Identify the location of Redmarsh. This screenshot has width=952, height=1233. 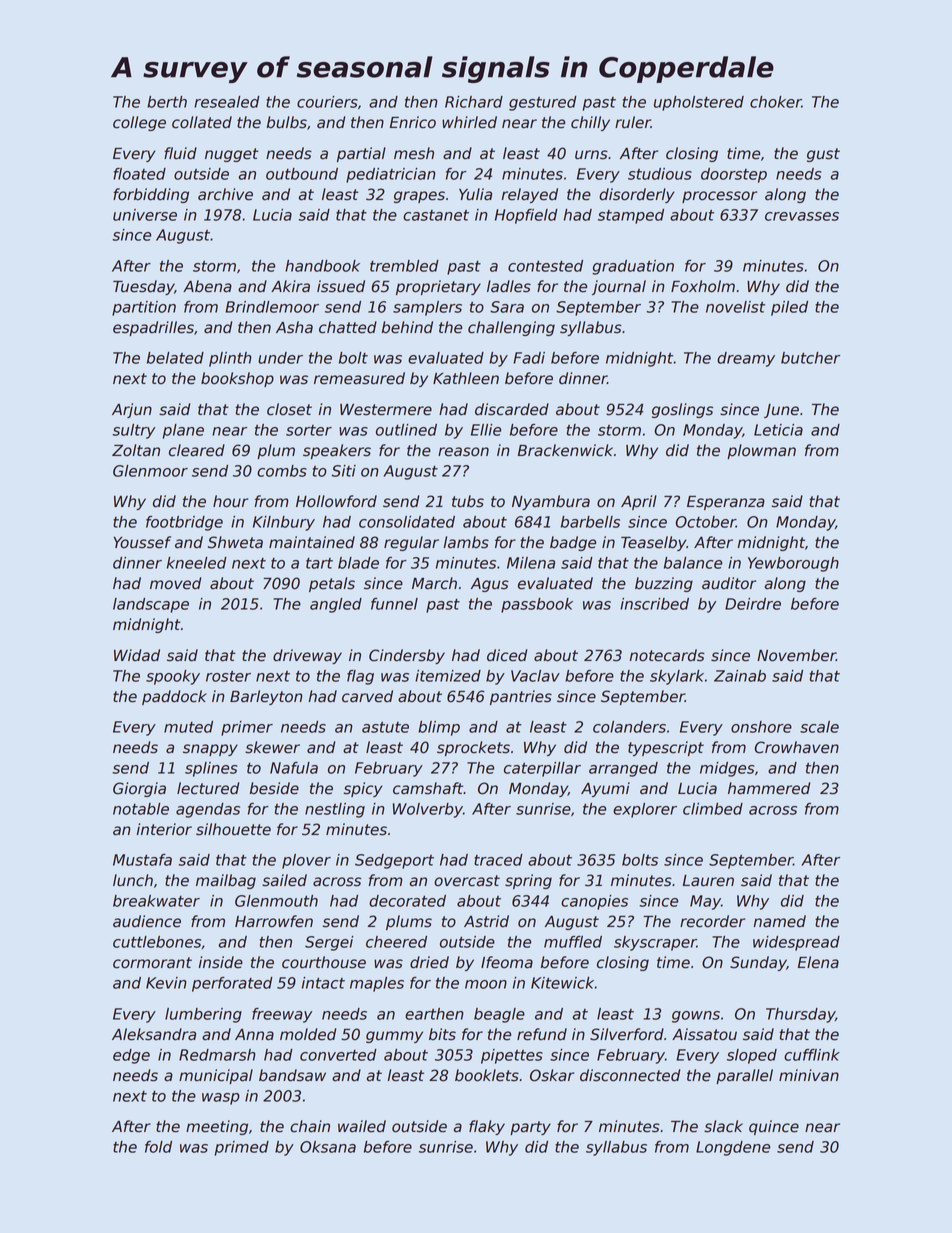
(217, 1055).
